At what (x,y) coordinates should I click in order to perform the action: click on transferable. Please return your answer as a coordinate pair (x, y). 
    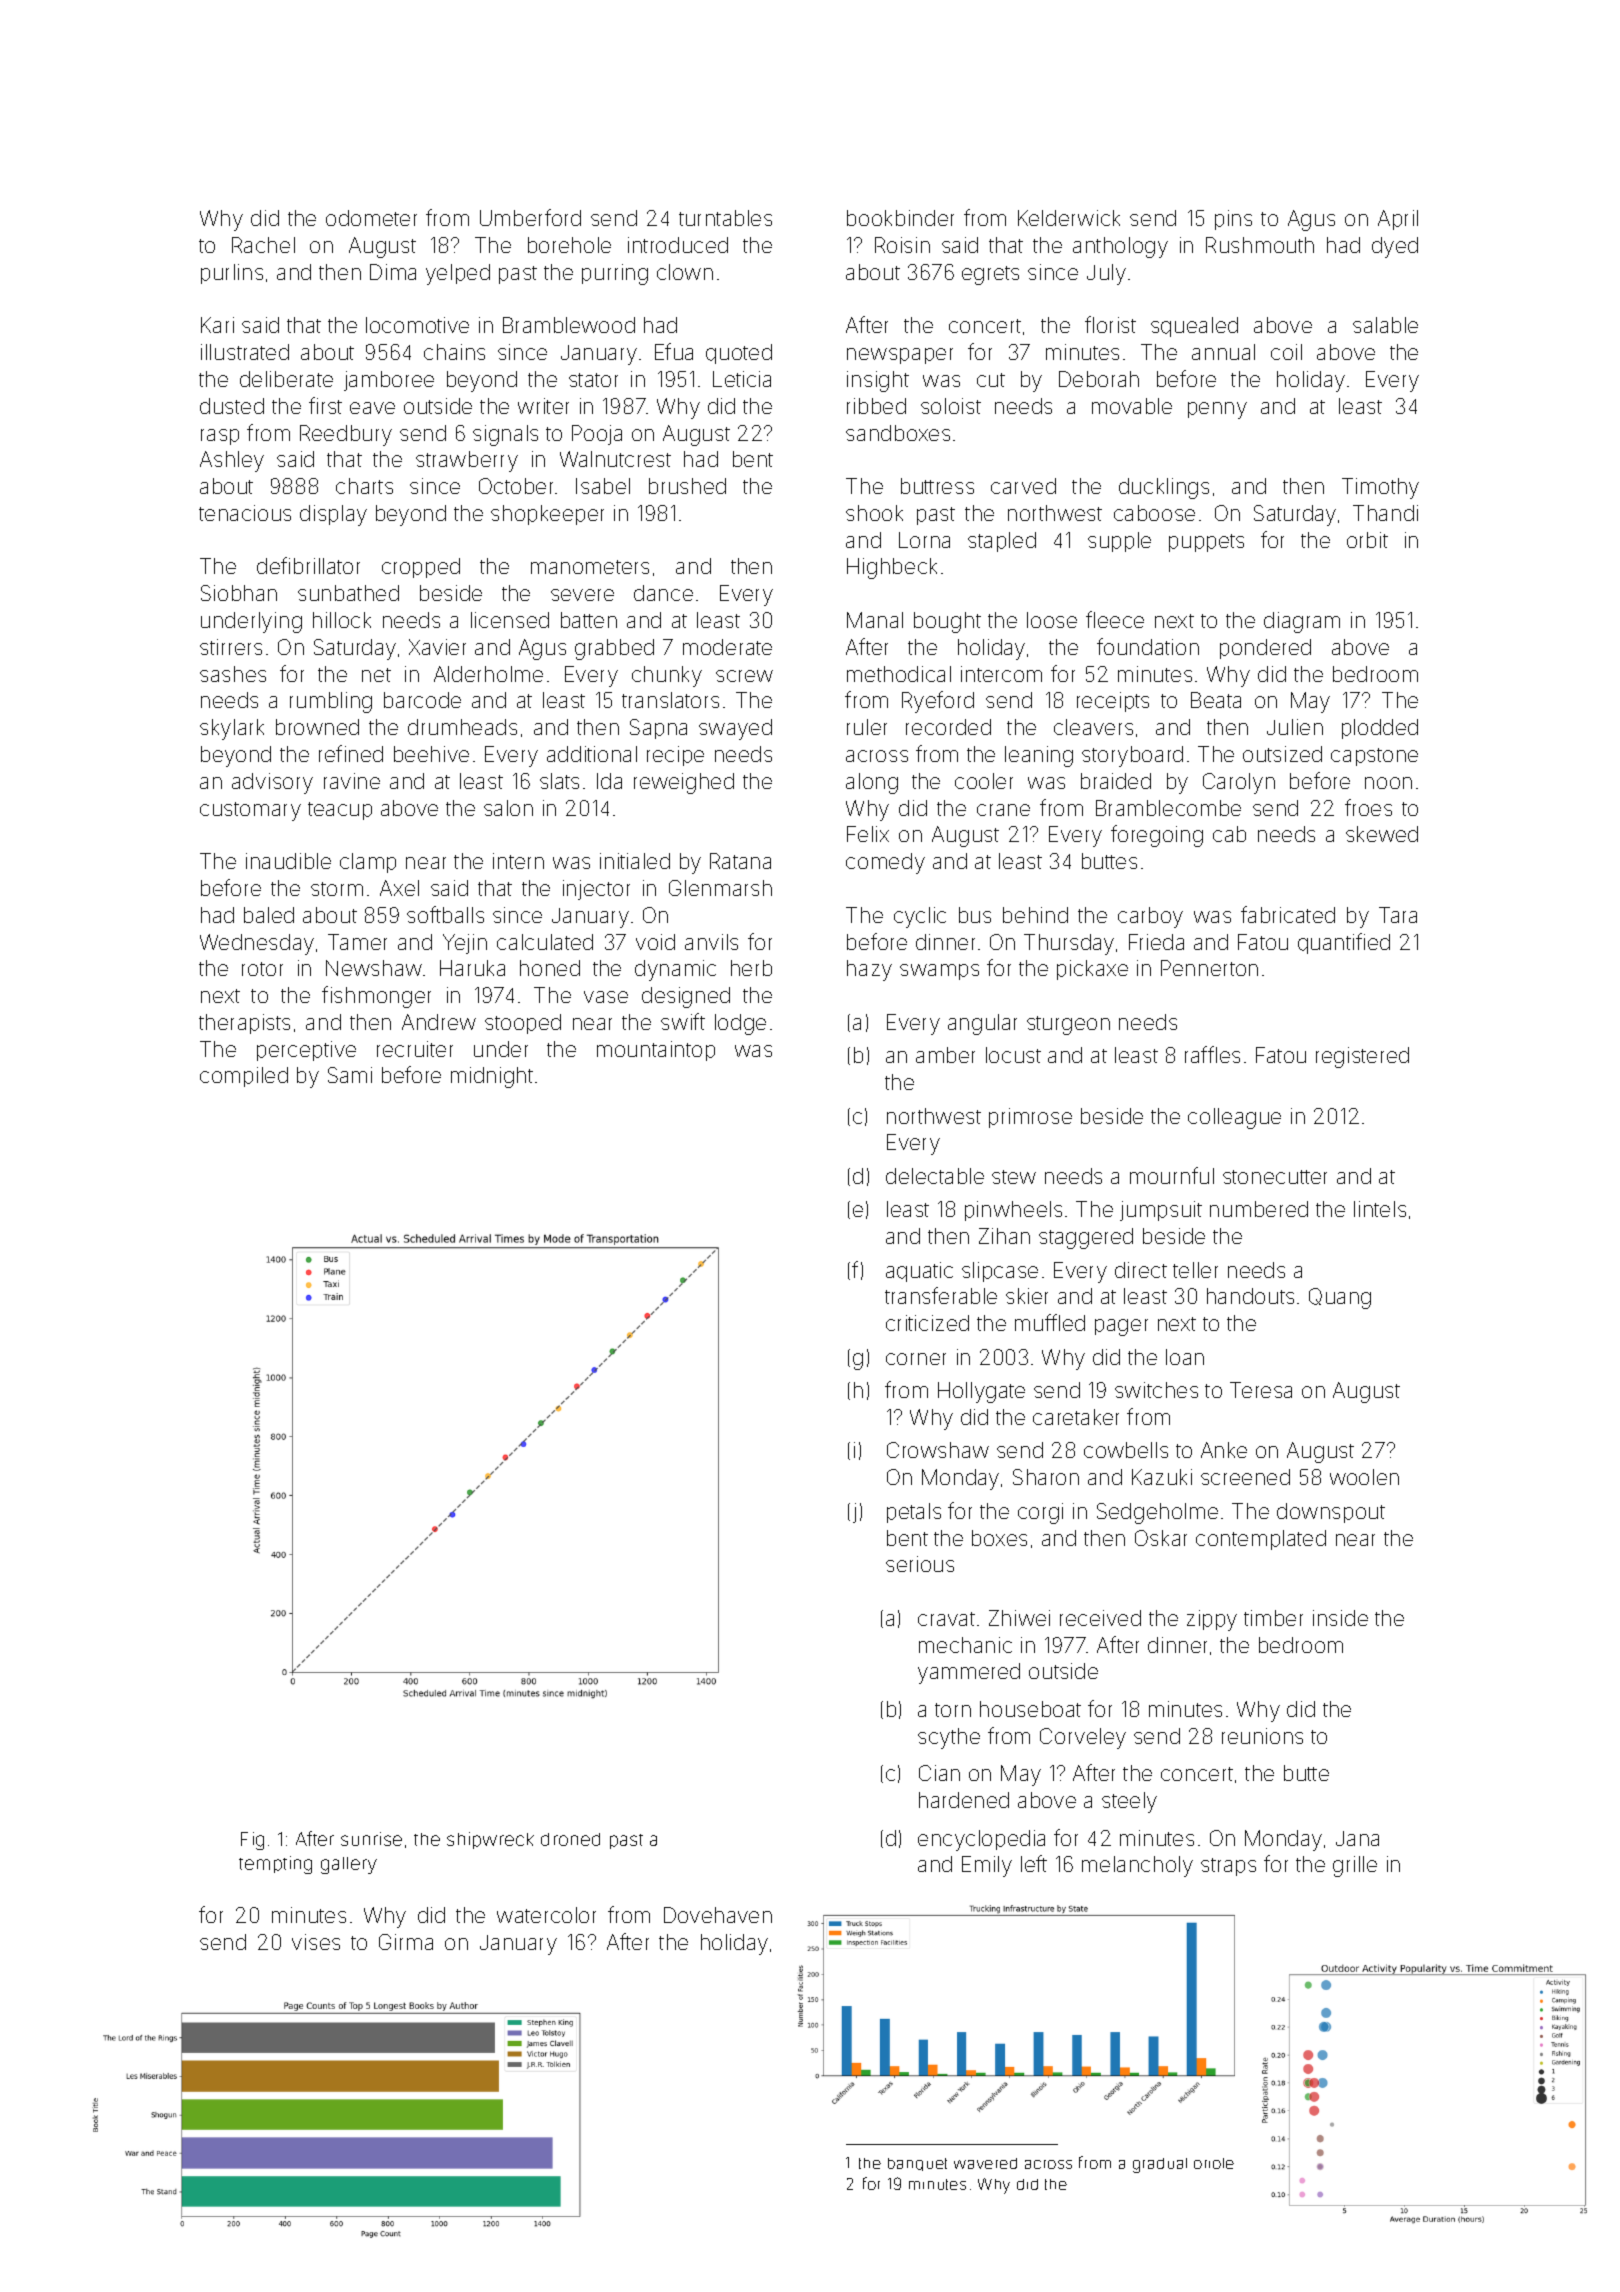
    Looking at the image, I should click on (941, 1295).
